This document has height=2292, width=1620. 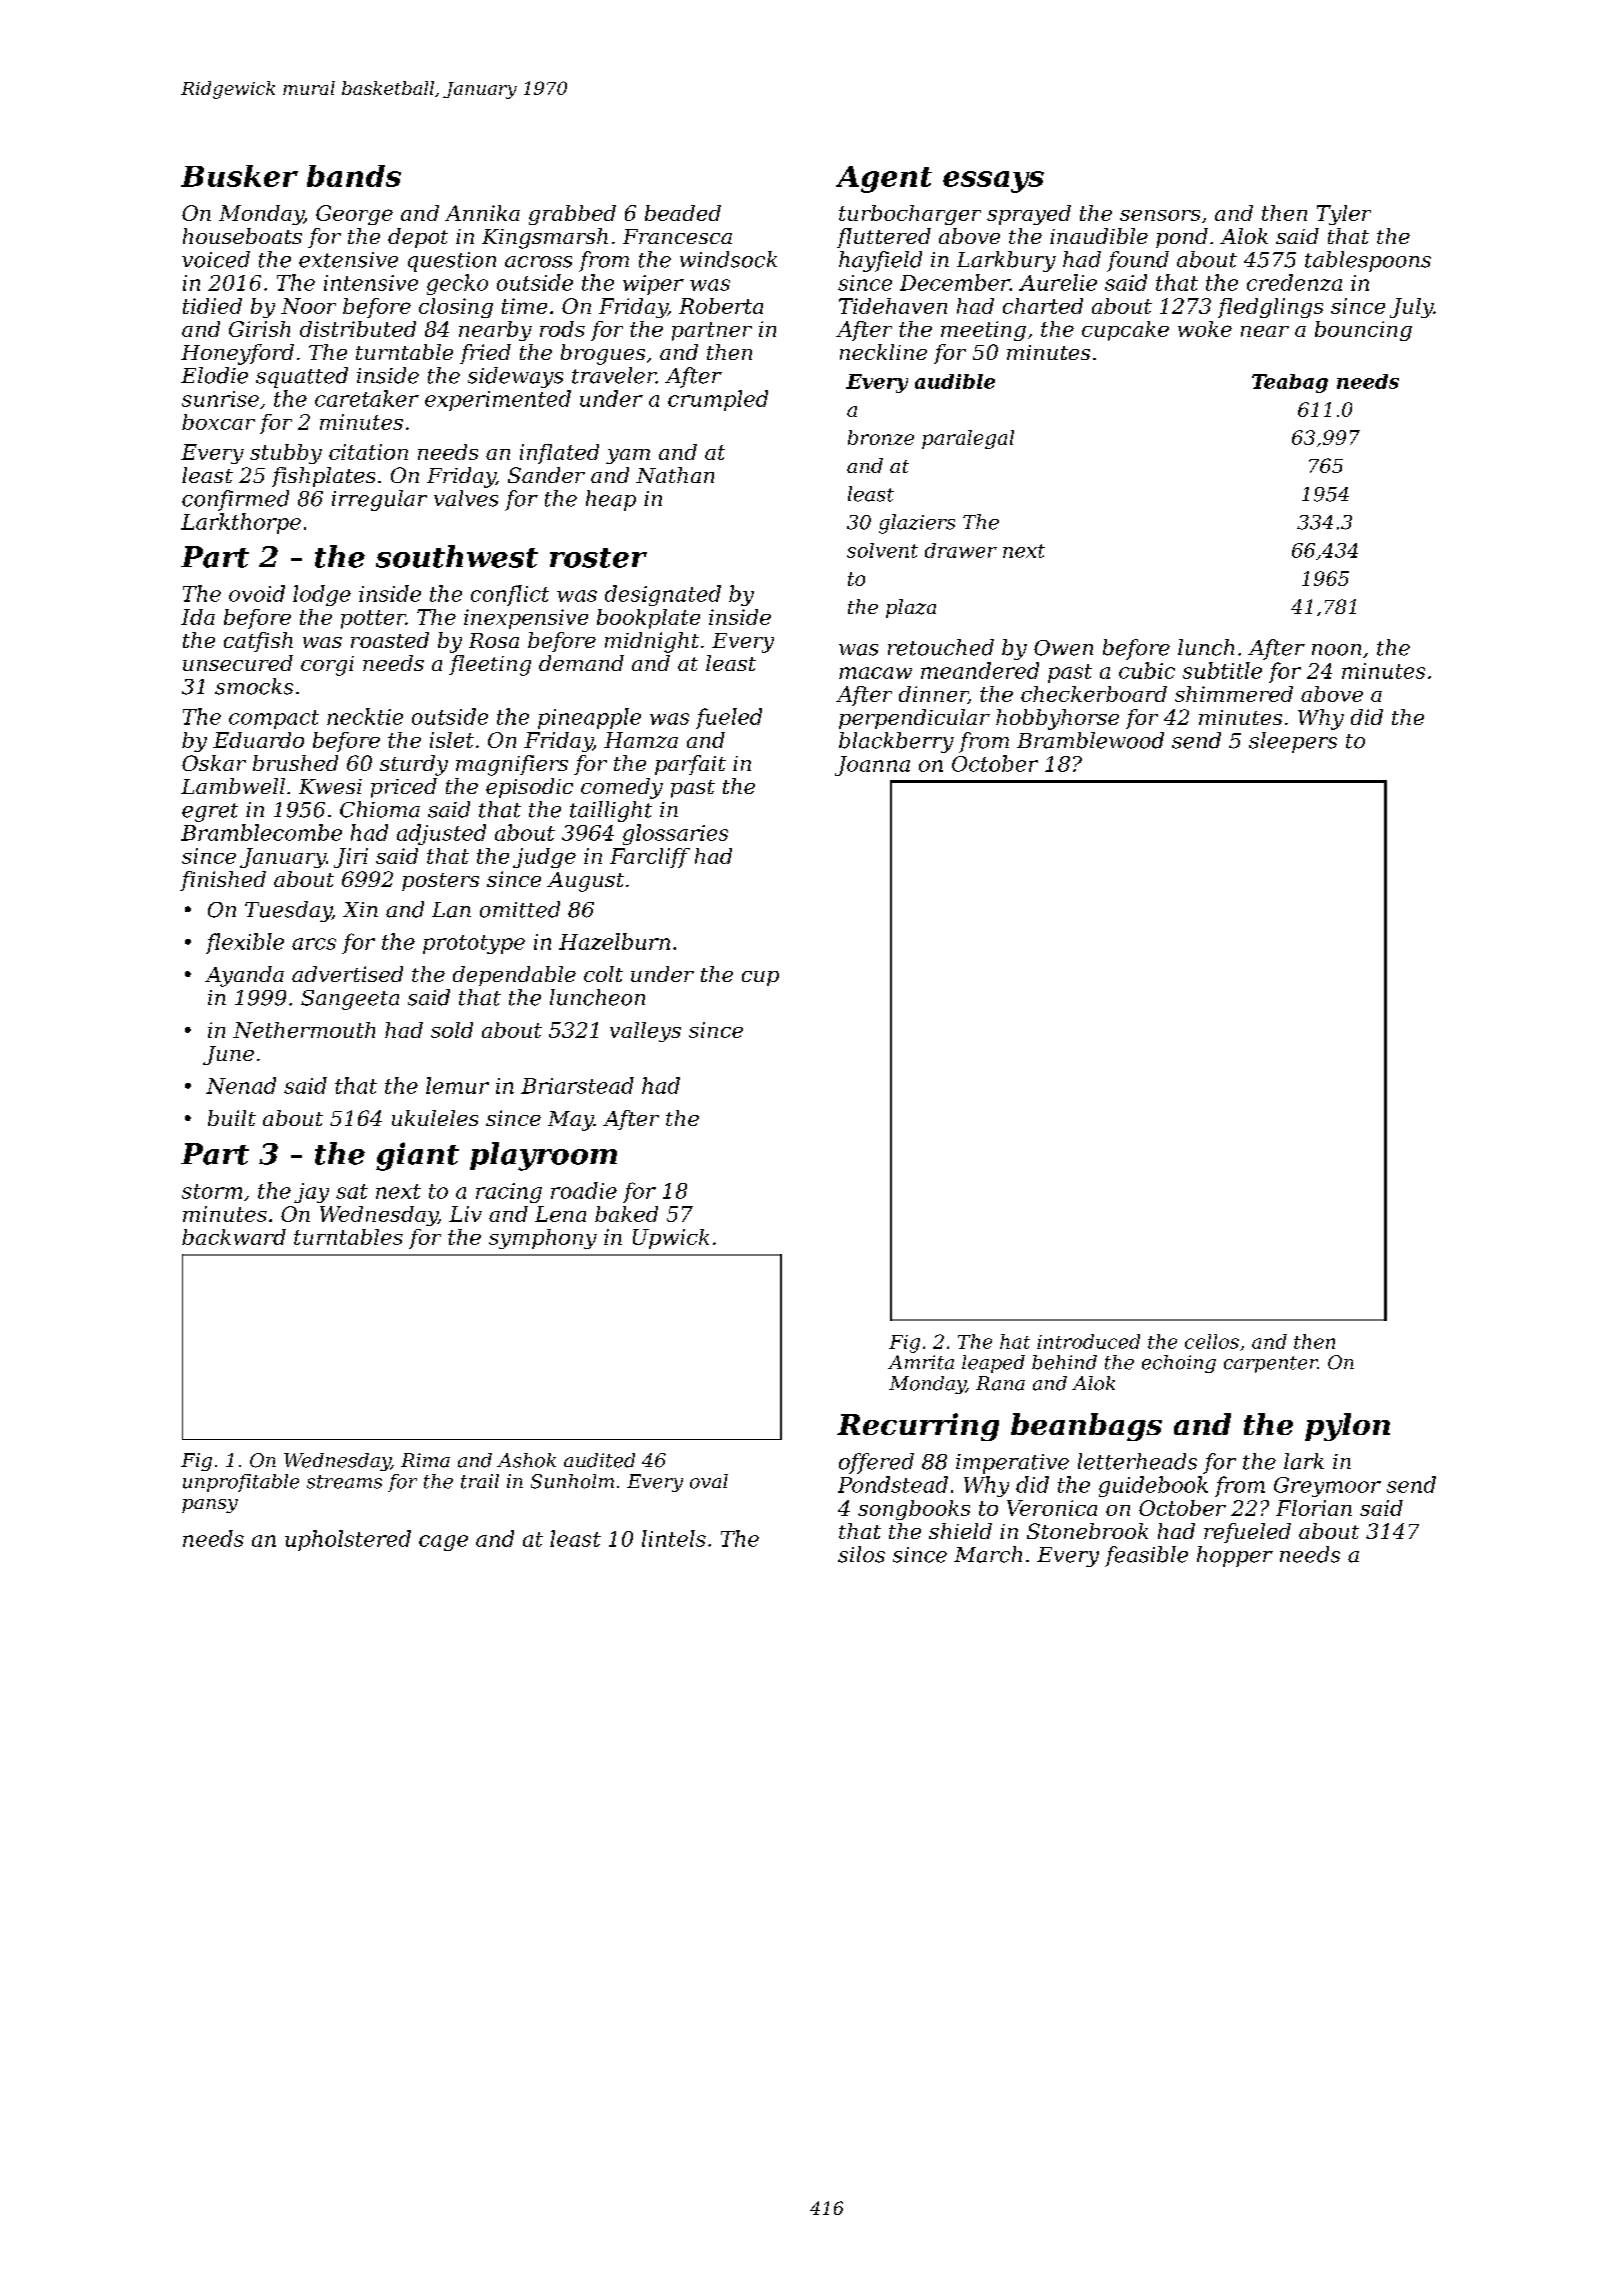 What do you see at coordinates (354, 176) in the document?
I see `bands` at bounding box center [354, 176].
